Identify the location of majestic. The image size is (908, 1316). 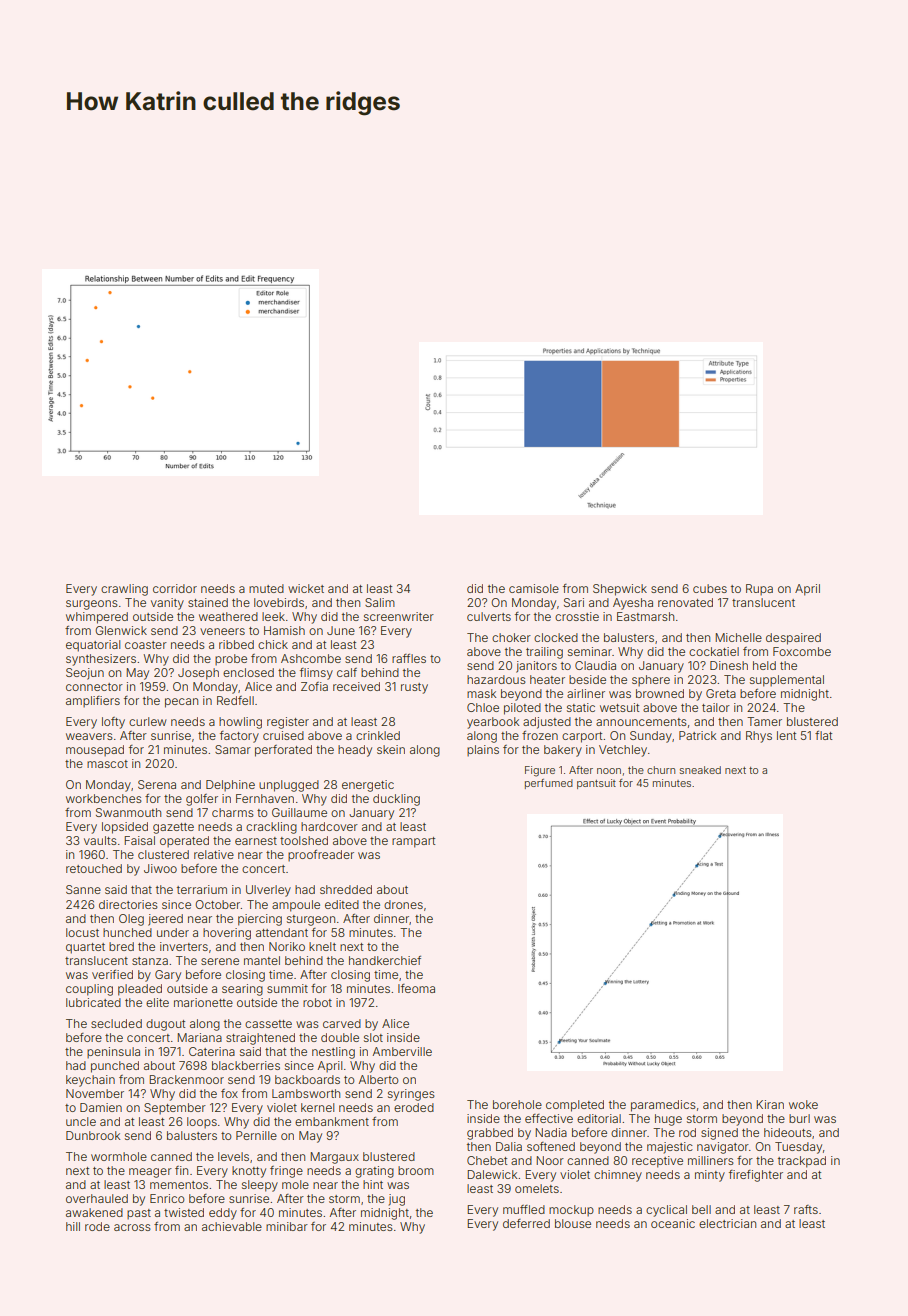
(670, 1148).
